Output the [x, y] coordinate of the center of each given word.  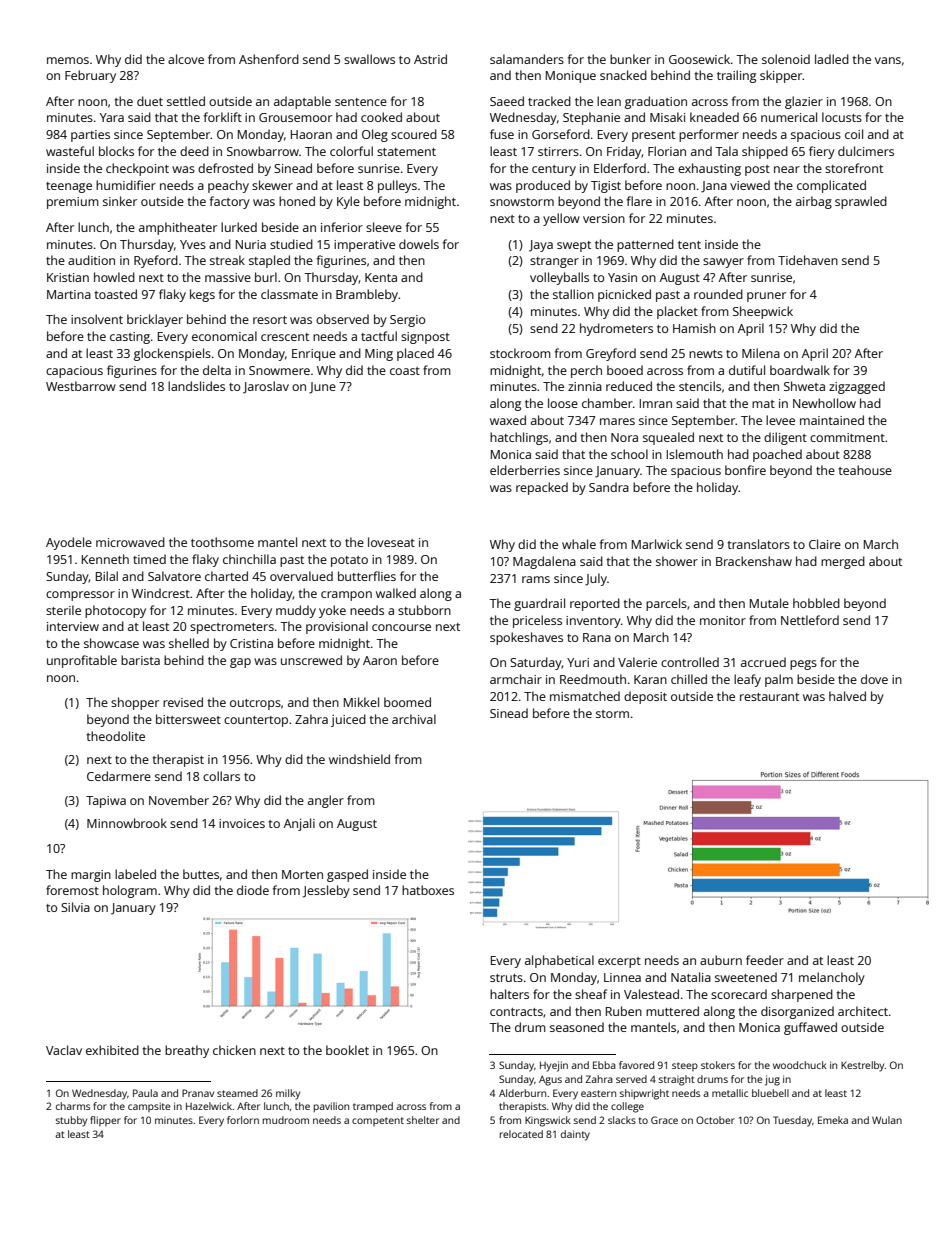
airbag [814, 202]
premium [73, 203]
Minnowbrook [127, 823]
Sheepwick [763, 312]
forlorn [243, 1120]
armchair [516, 679]
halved [847, 696]
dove [874, 679]
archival [414, 719]
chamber [607, 403]
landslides [196, 386]
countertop [256, 721]
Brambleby [367, 295]
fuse [502, 134]
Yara [112, 117]
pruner [766, 297]
